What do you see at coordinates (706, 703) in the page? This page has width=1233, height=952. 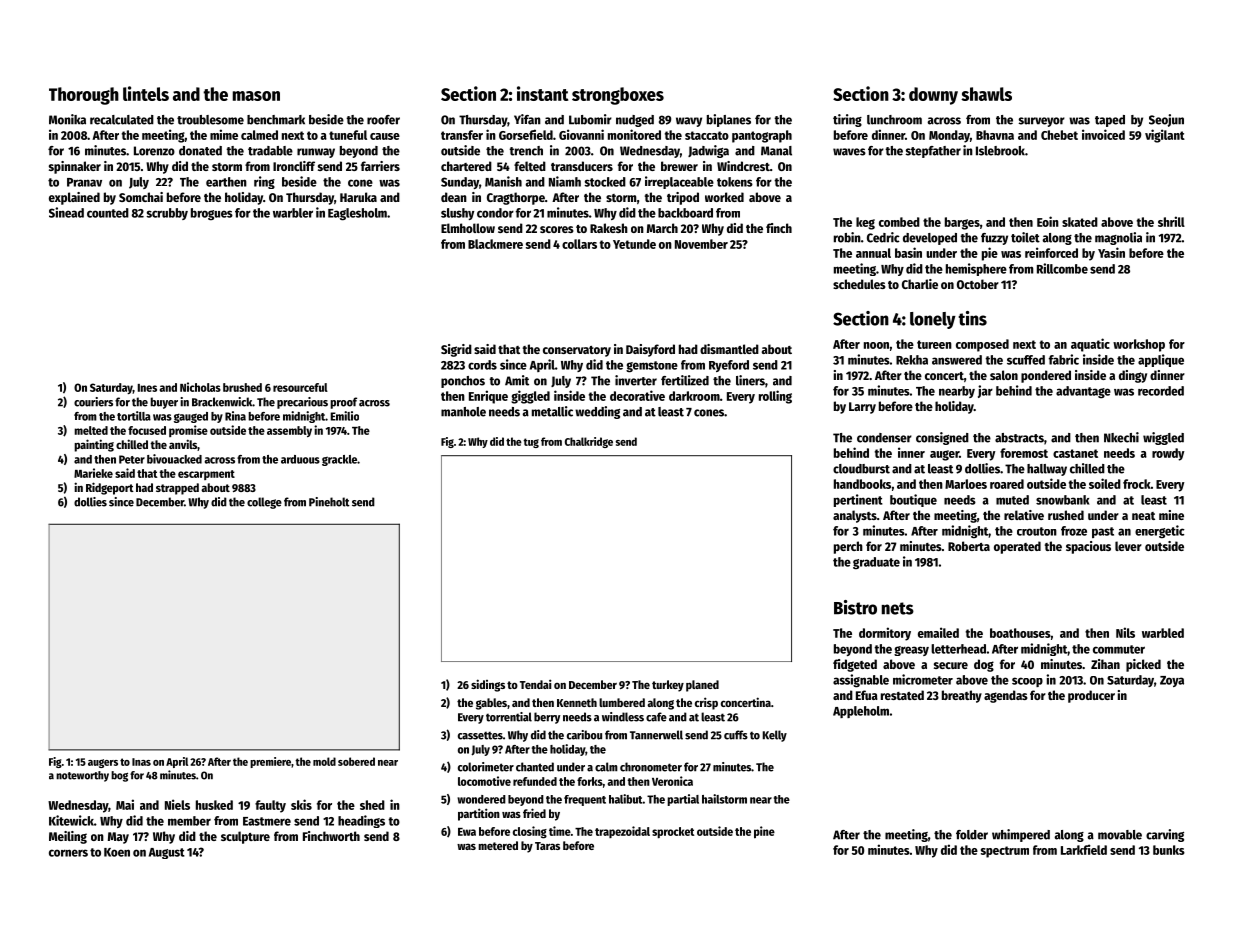 I see `crisp` at bounding box center [706, 703].
